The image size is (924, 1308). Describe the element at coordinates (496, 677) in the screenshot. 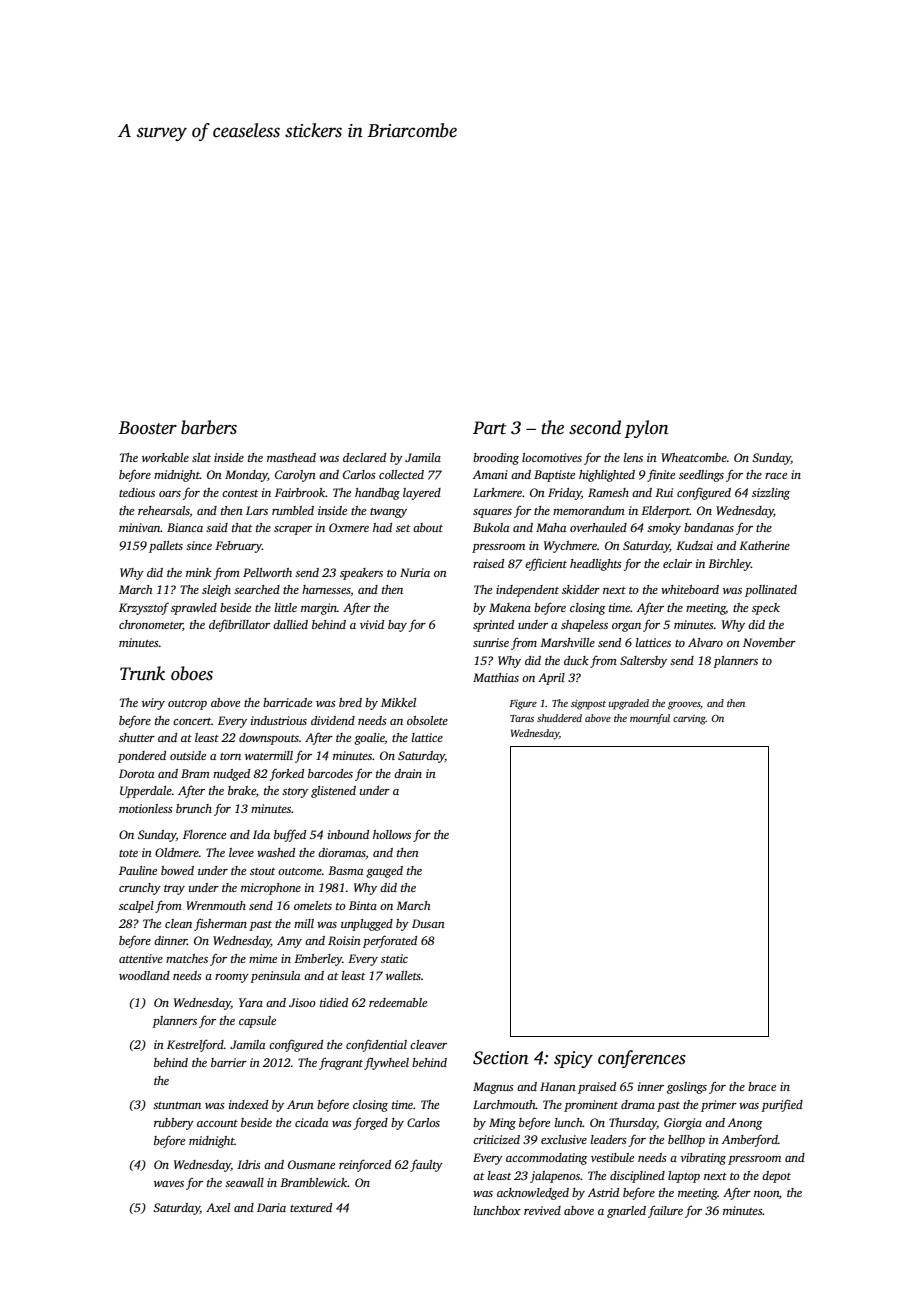

I see `Matthias` at that location.
